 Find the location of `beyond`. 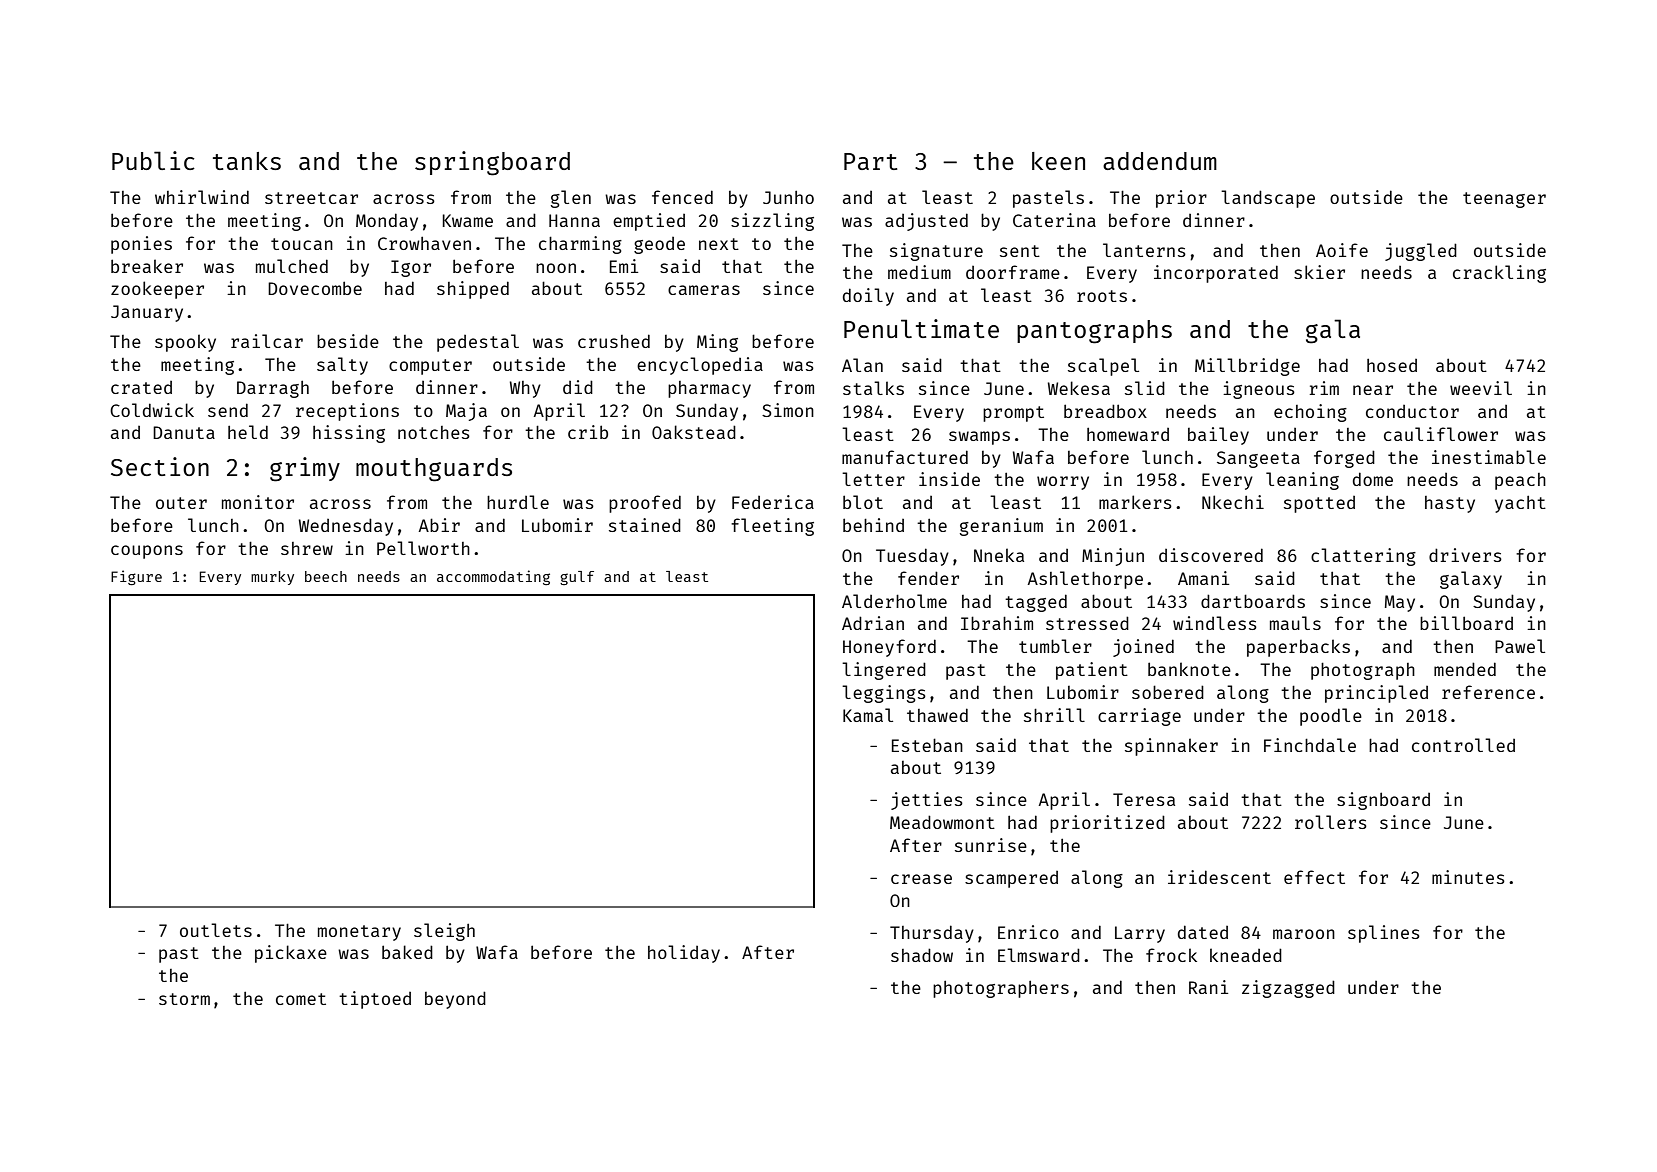

beyond is located at coordinates (455, 1000).
